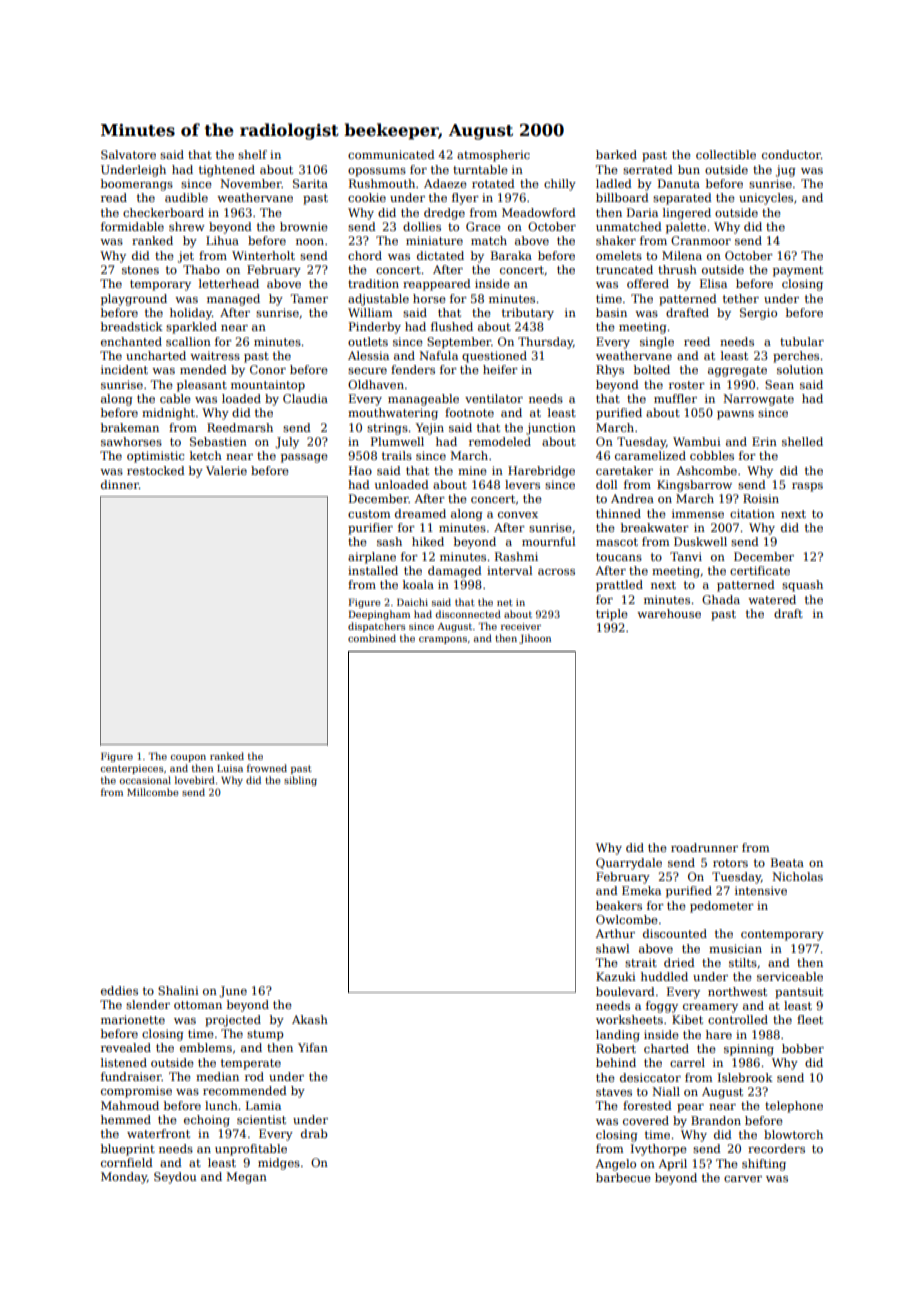 The width and height of the image is (924, 1308). What do you see at coordinates (551, 429) in the image?
I see `junction` at bounding box center [551, 429].
